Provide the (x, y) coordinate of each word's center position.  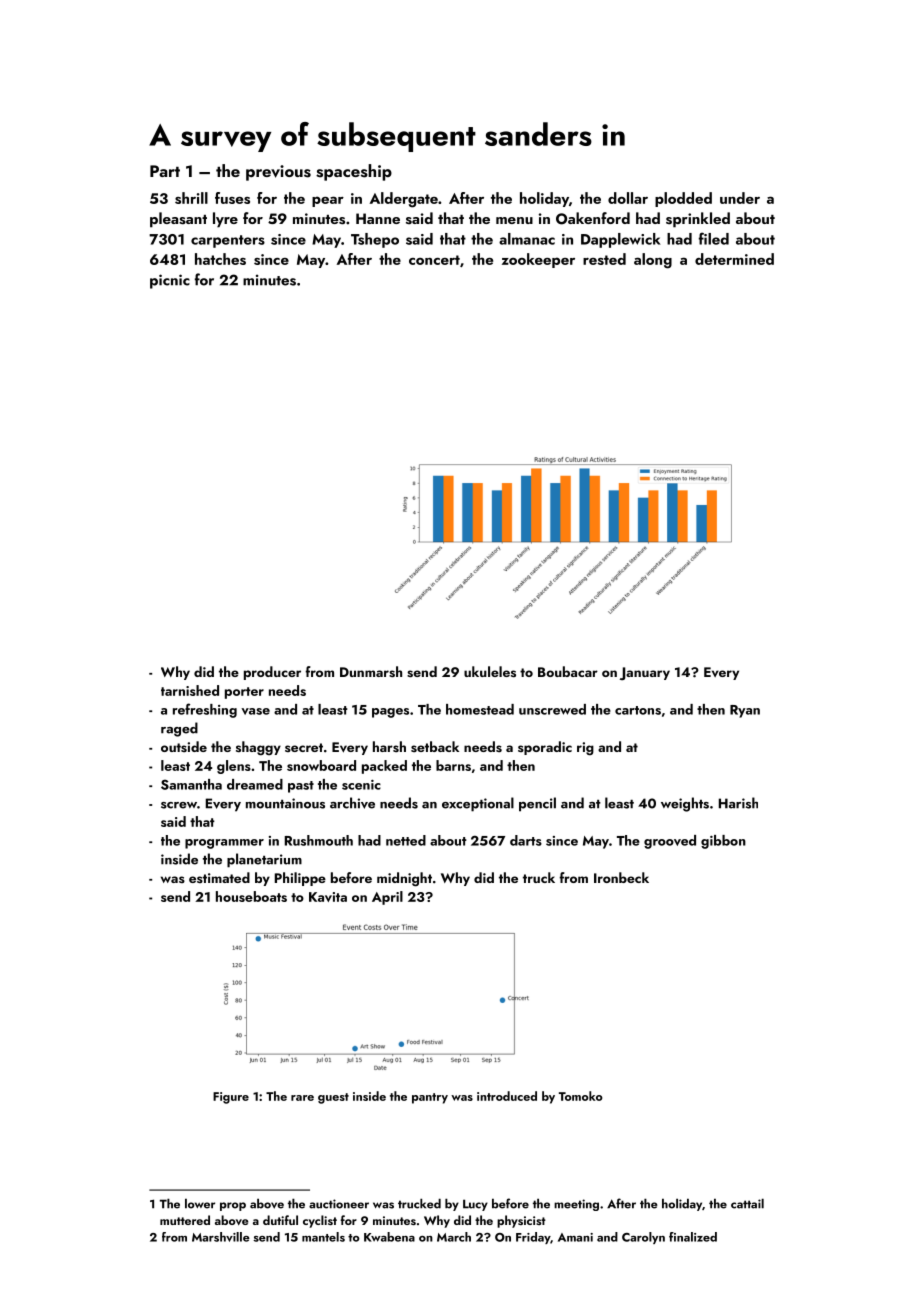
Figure (231, 1098)
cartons (638, 710)
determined (734, 259)
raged (179, 729)
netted (406, 840)
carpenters (228, 241)
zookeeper (538, 260)
